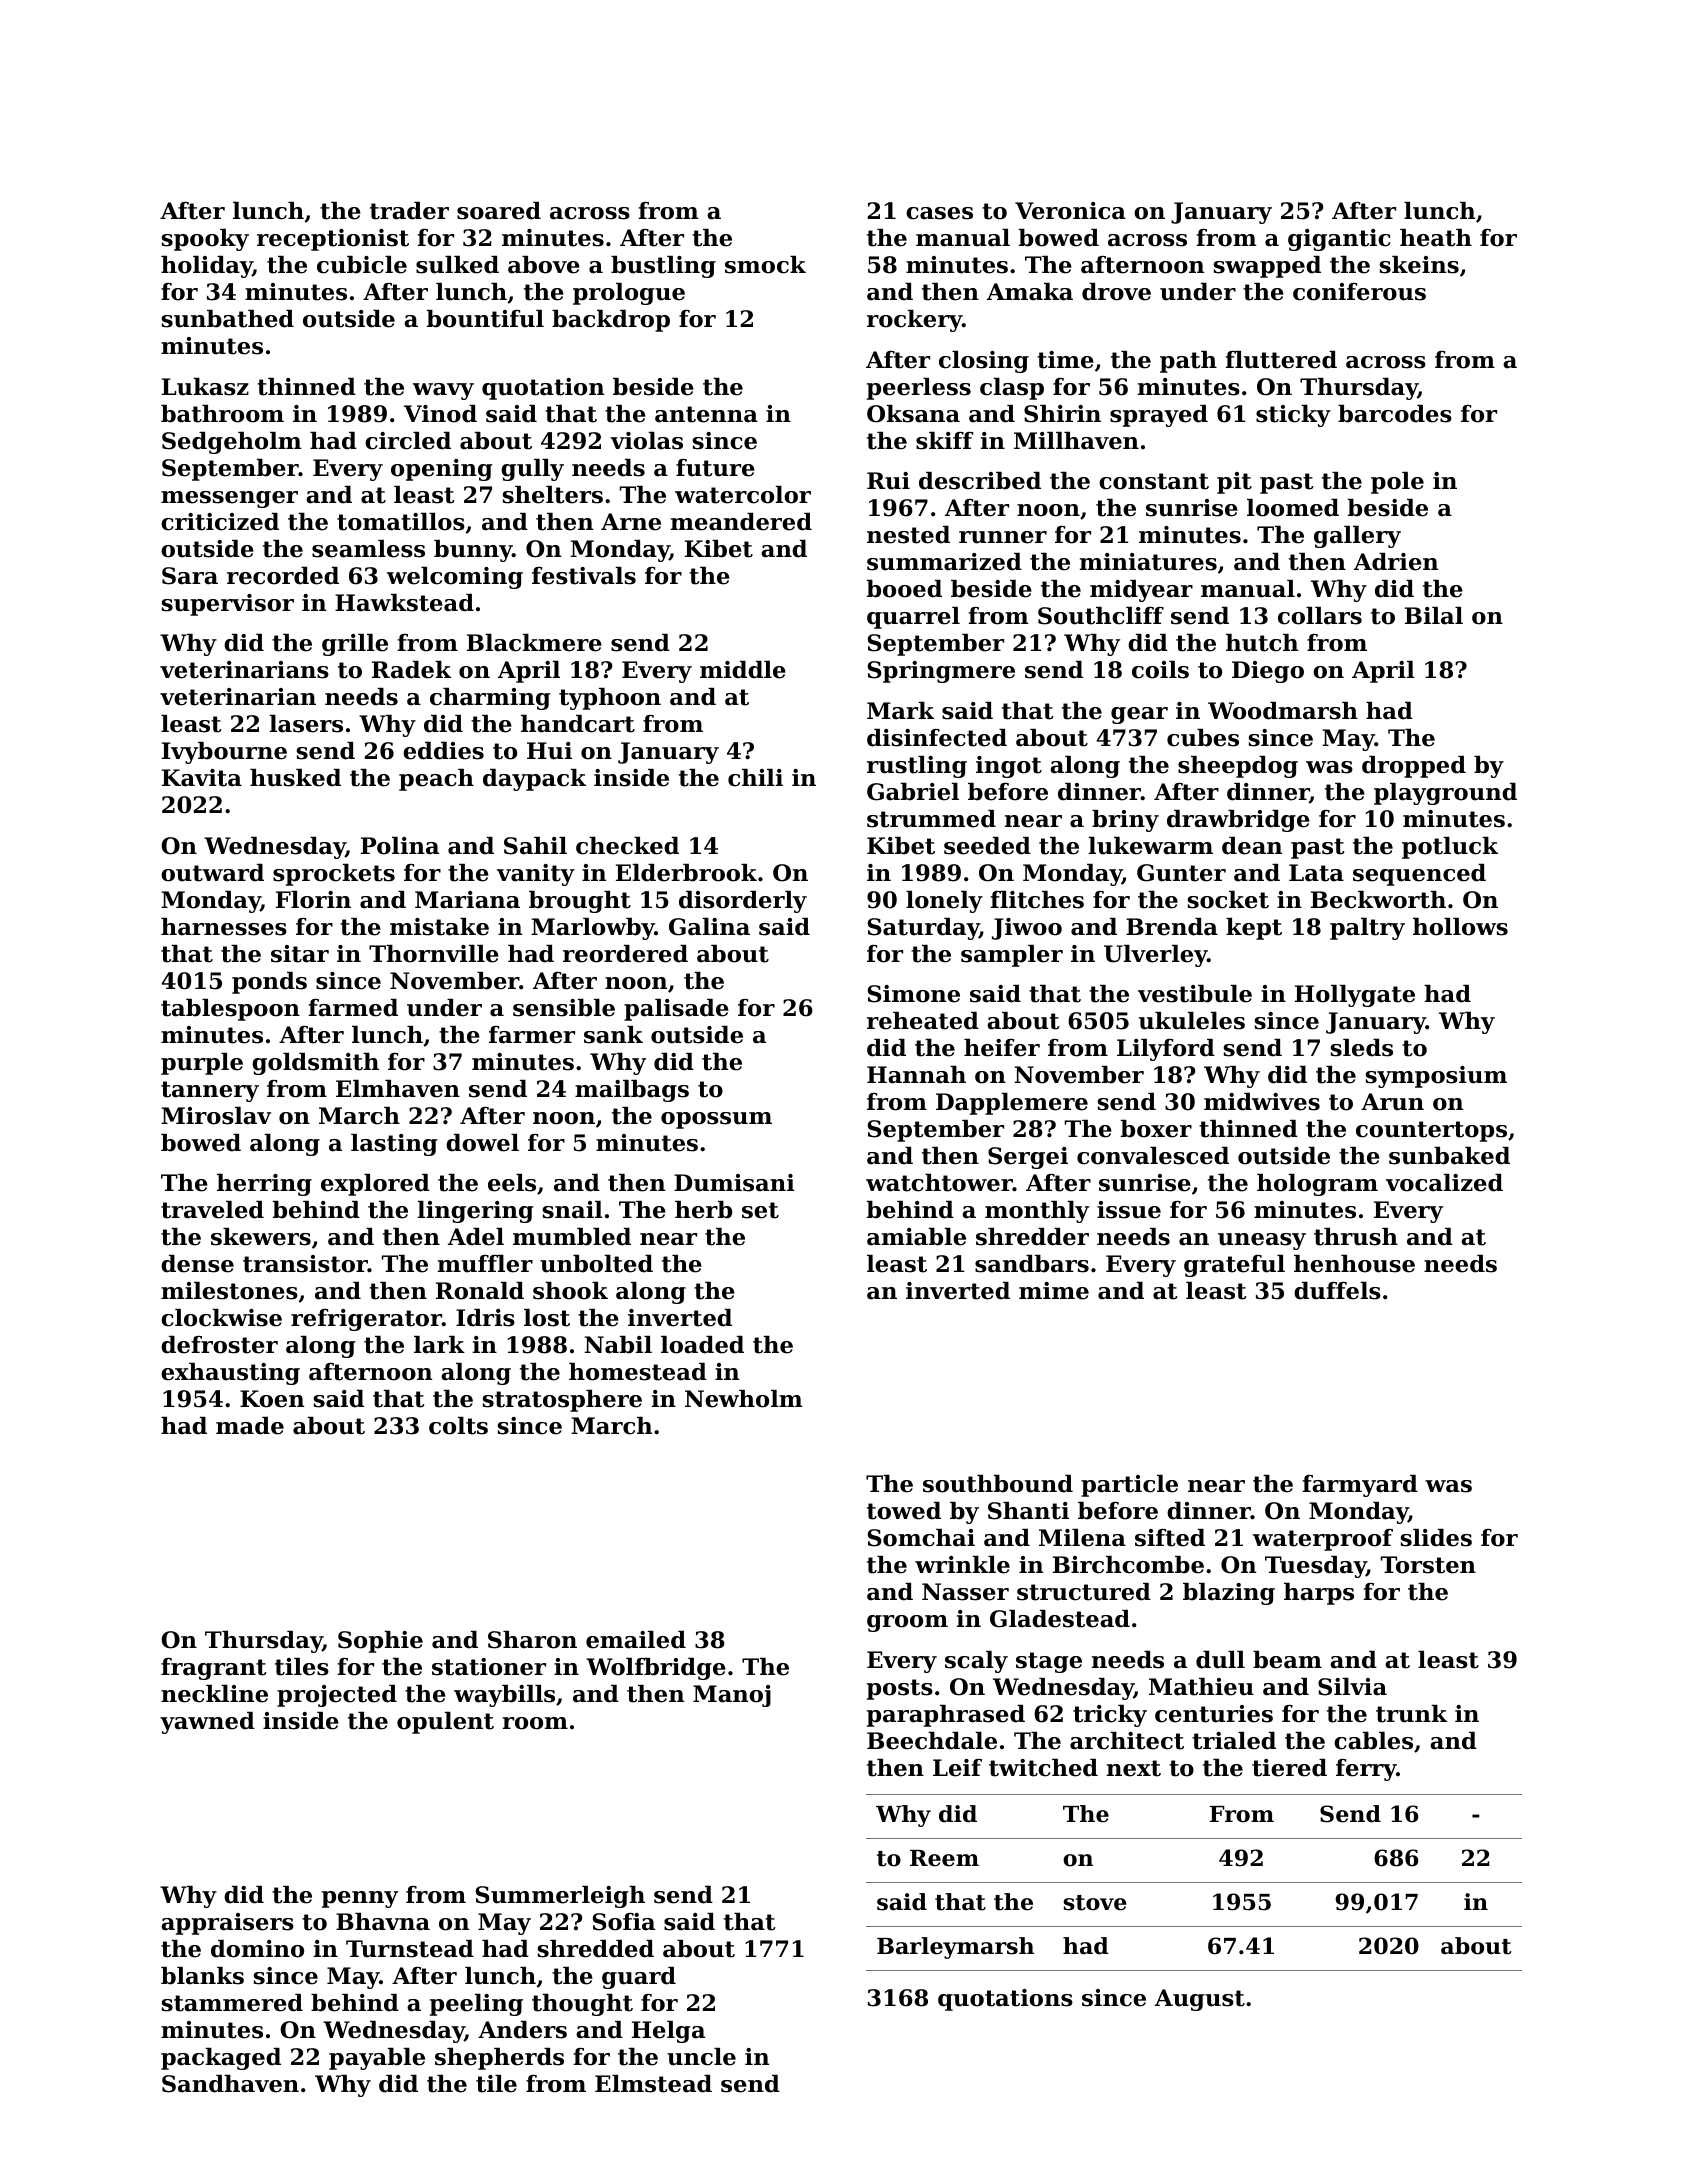 Image resolution: width=1683 pixels, height=2178 pixels. What do you see at coordinates (663, 267) in the document?
I see `bustling` at bounding box center [663, 267].
